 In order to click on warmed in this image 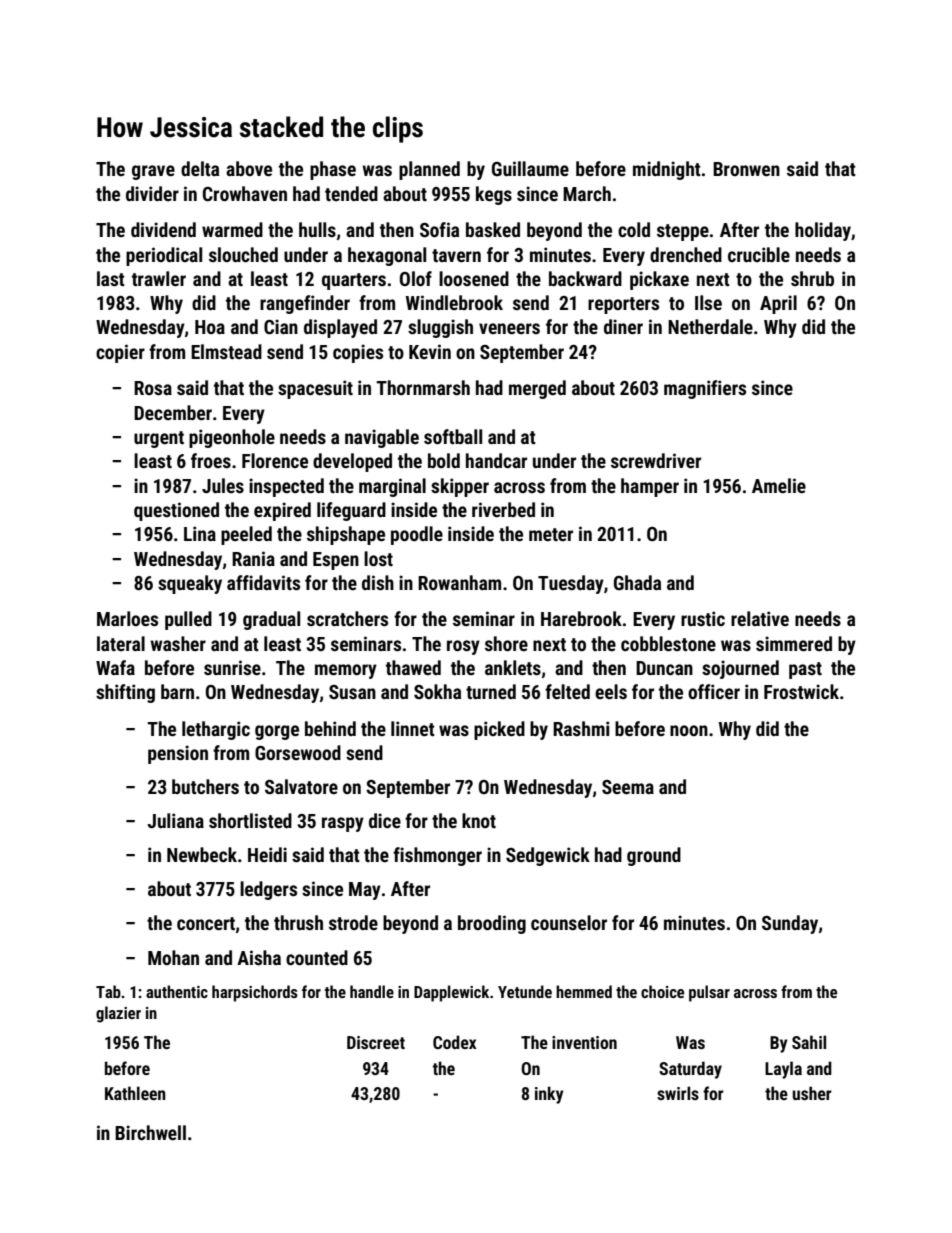, I will do `click(232, 229)`.
